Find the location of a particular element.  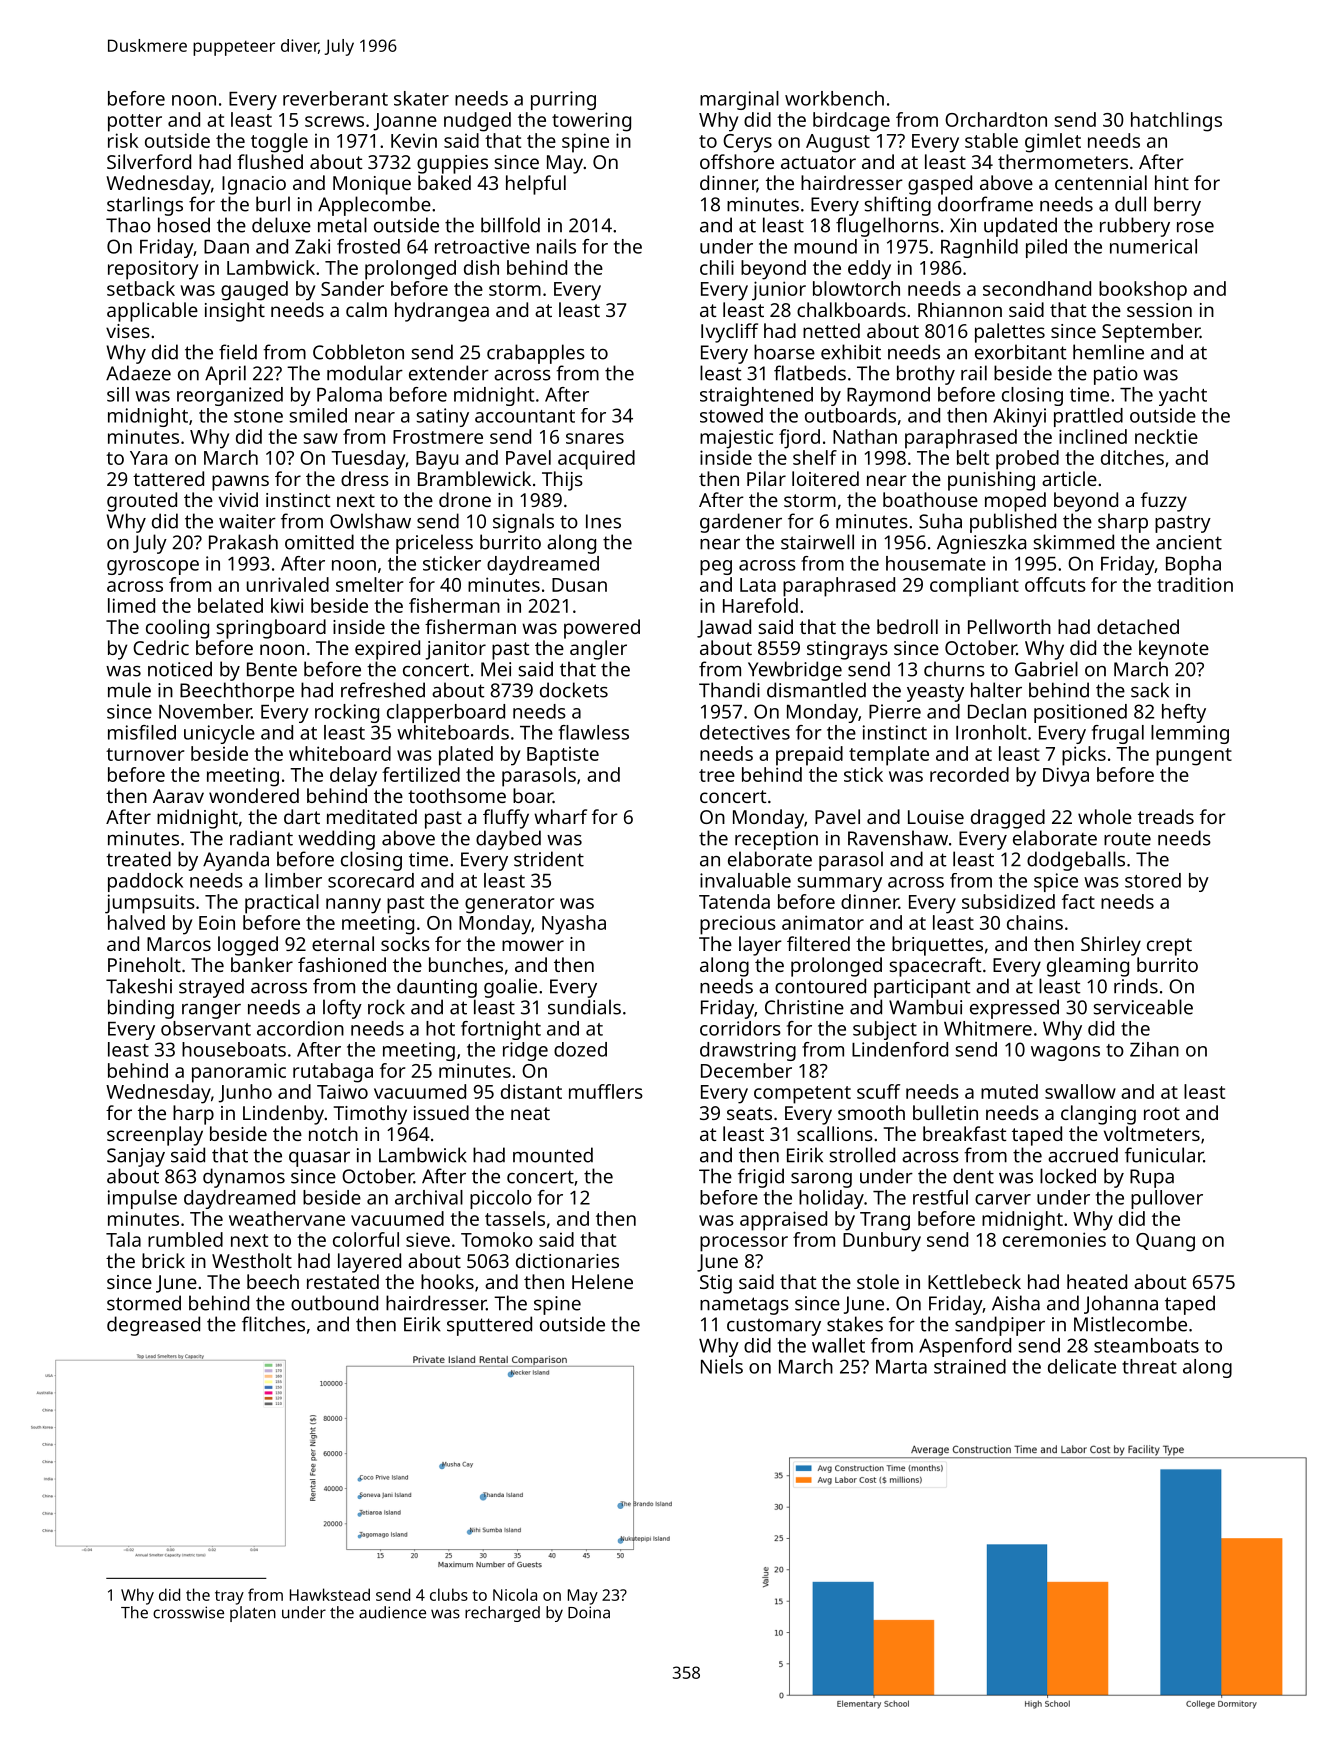

hefty is located at coordinates (1184, 713).
